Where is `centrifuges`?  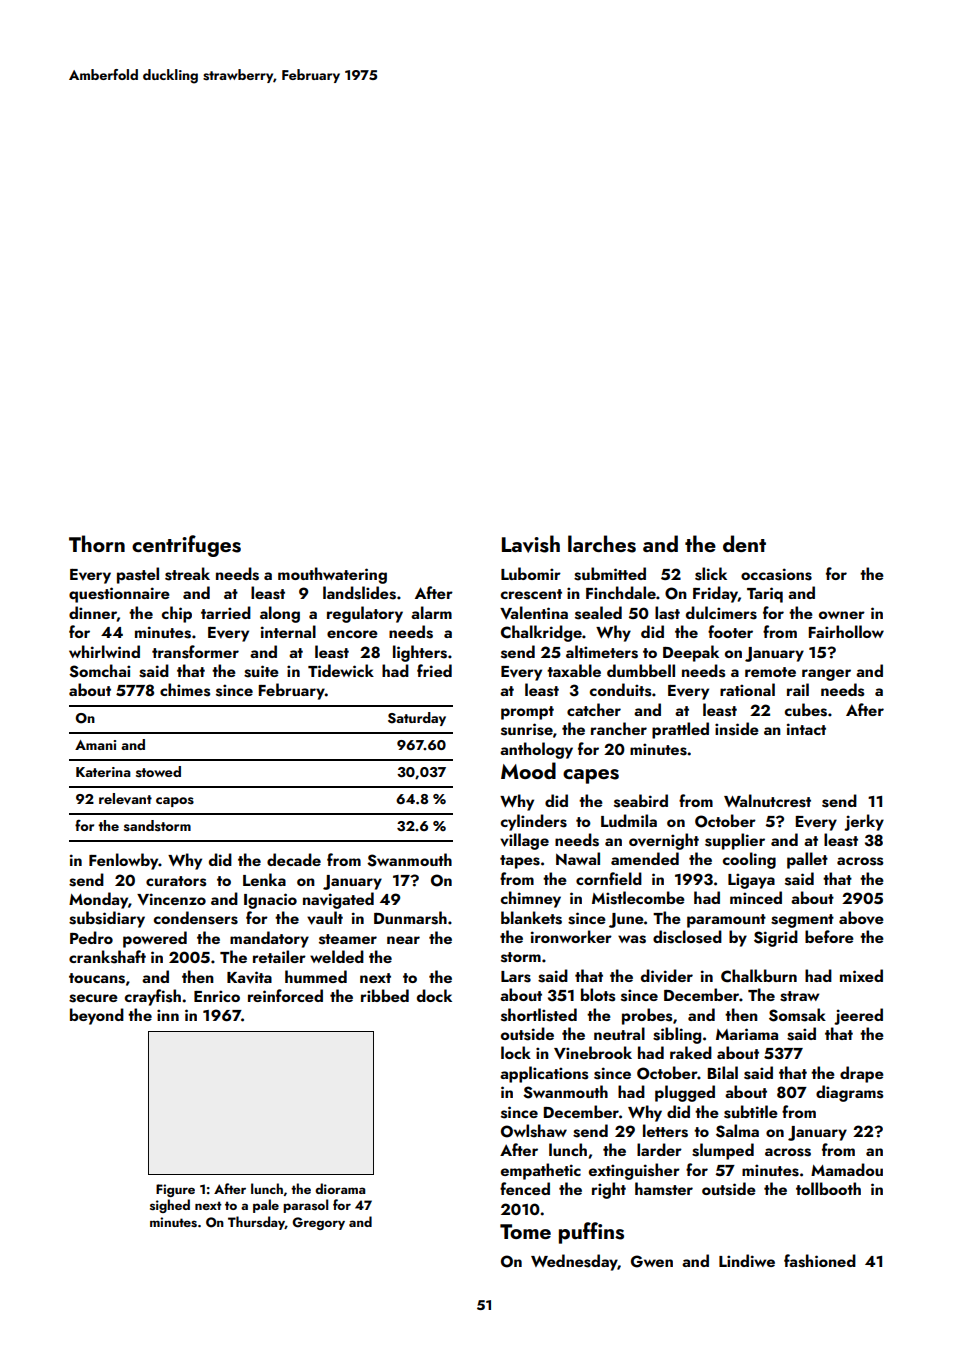
centrifuges is located at coordinates (186, 546).
